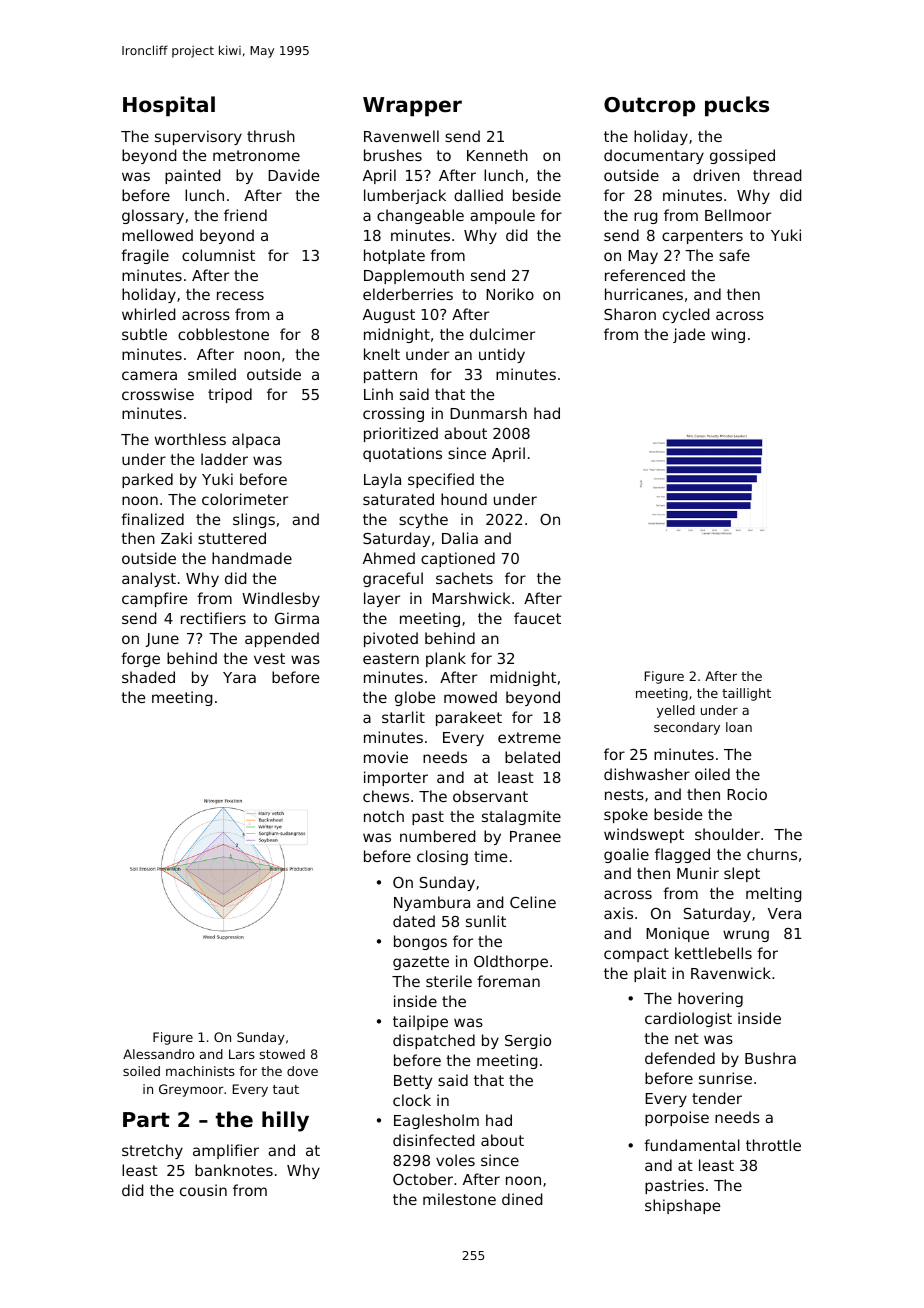  Describe the element at coordinates (176, 538) in the document. I see `Zaki` at that location.
